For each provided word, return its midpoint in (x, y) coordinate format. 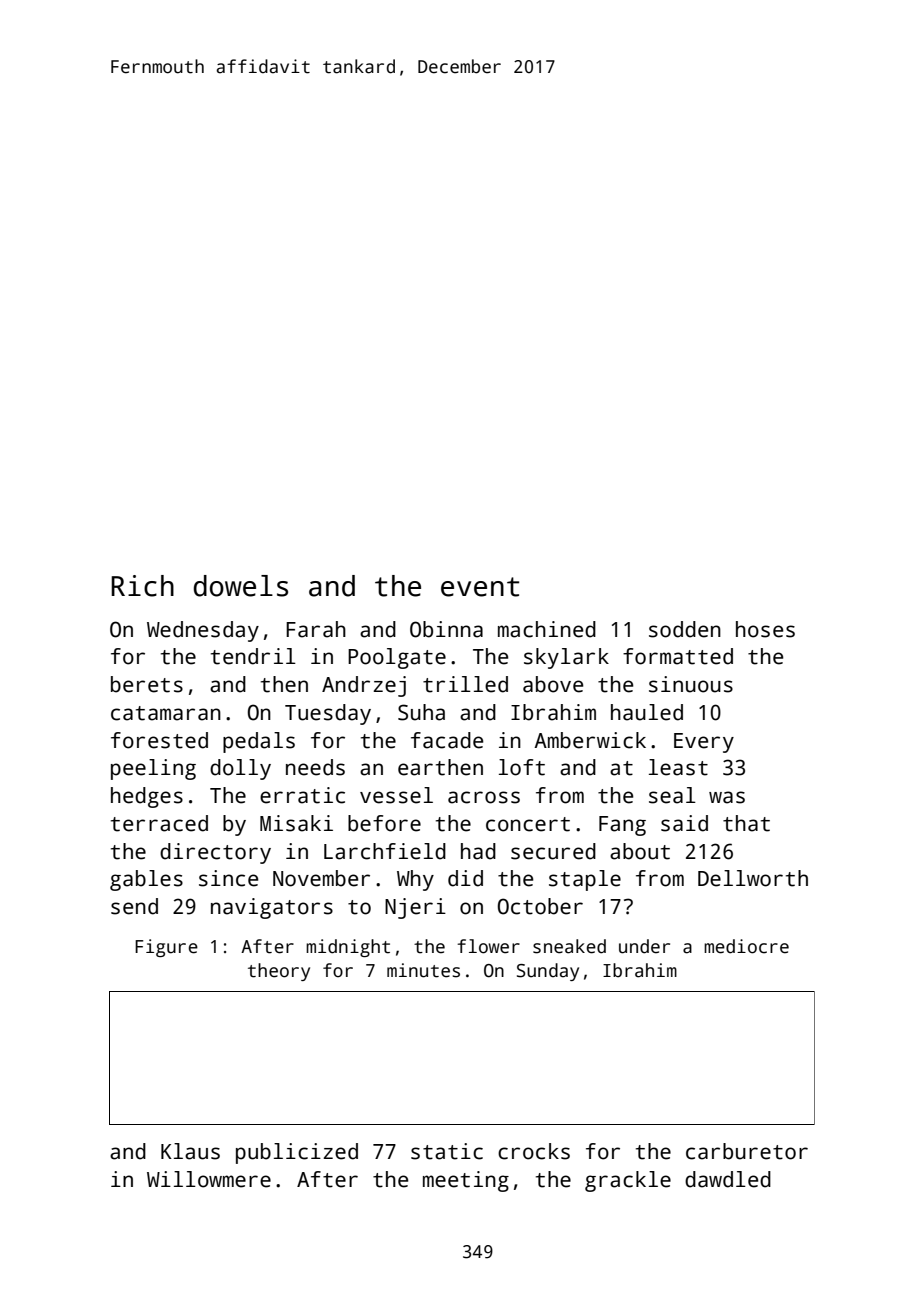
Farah (316, 629)
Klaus (190, 1151)
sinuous (691, 684)
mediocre (746, 946)
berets (147, 684)
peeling (153, 769)
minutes (423, 970)
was (727, 797)
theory (279, 972)
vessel (396, 795)
